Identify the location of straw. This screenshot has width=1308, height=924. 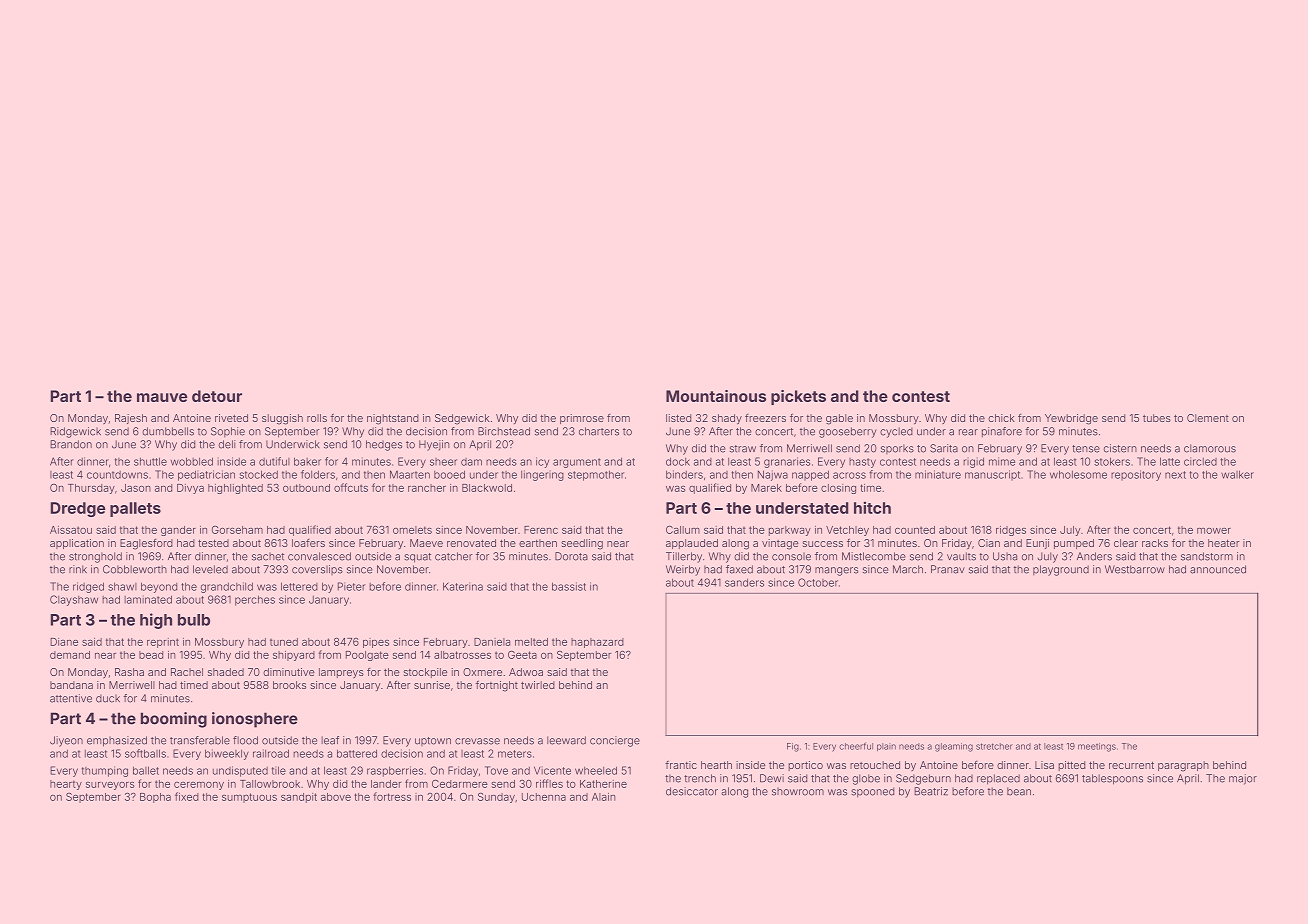
(743, 449).
